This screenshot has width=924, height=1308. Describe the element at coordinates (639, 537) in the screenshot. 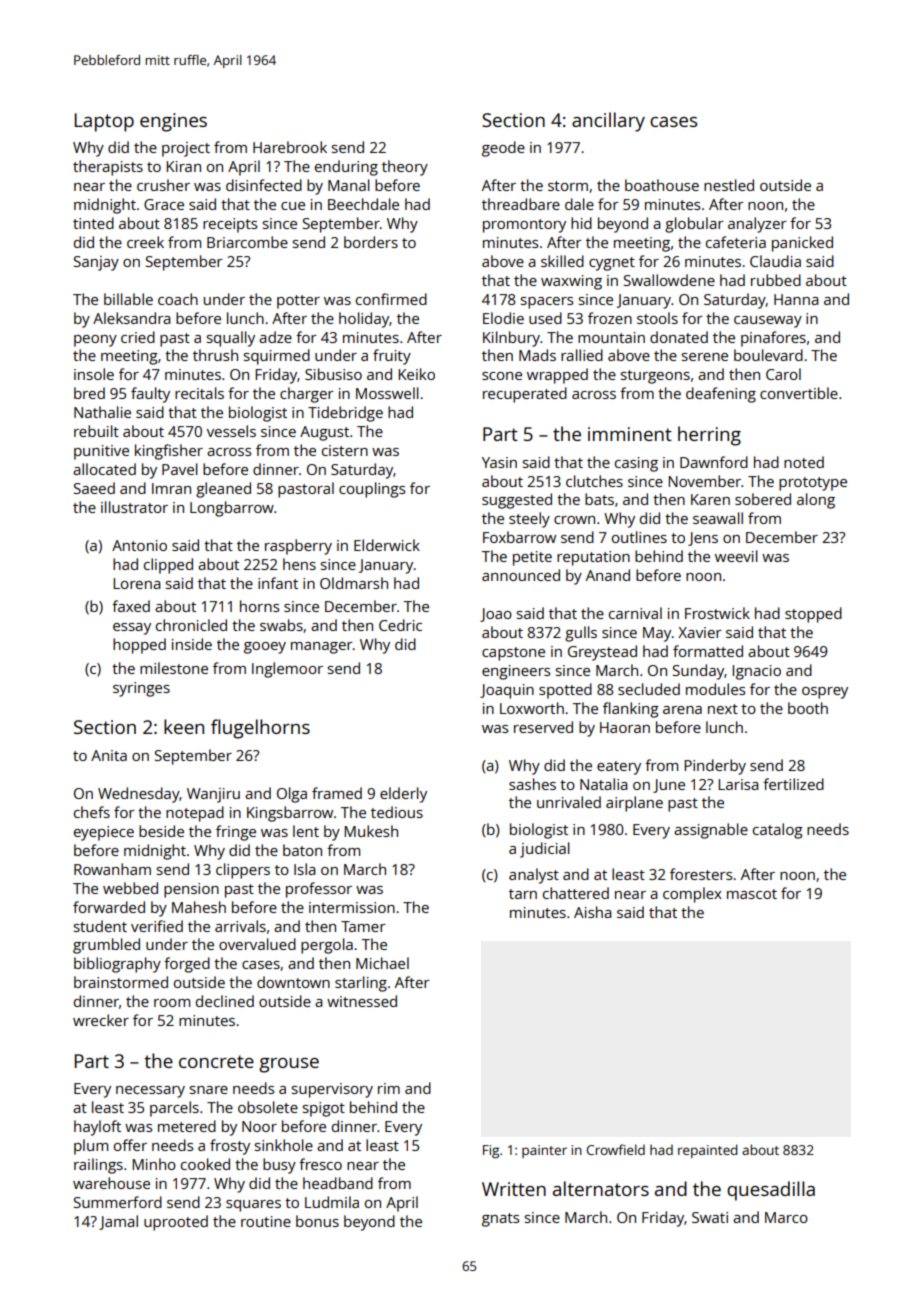

I see `outlines` at that location.
